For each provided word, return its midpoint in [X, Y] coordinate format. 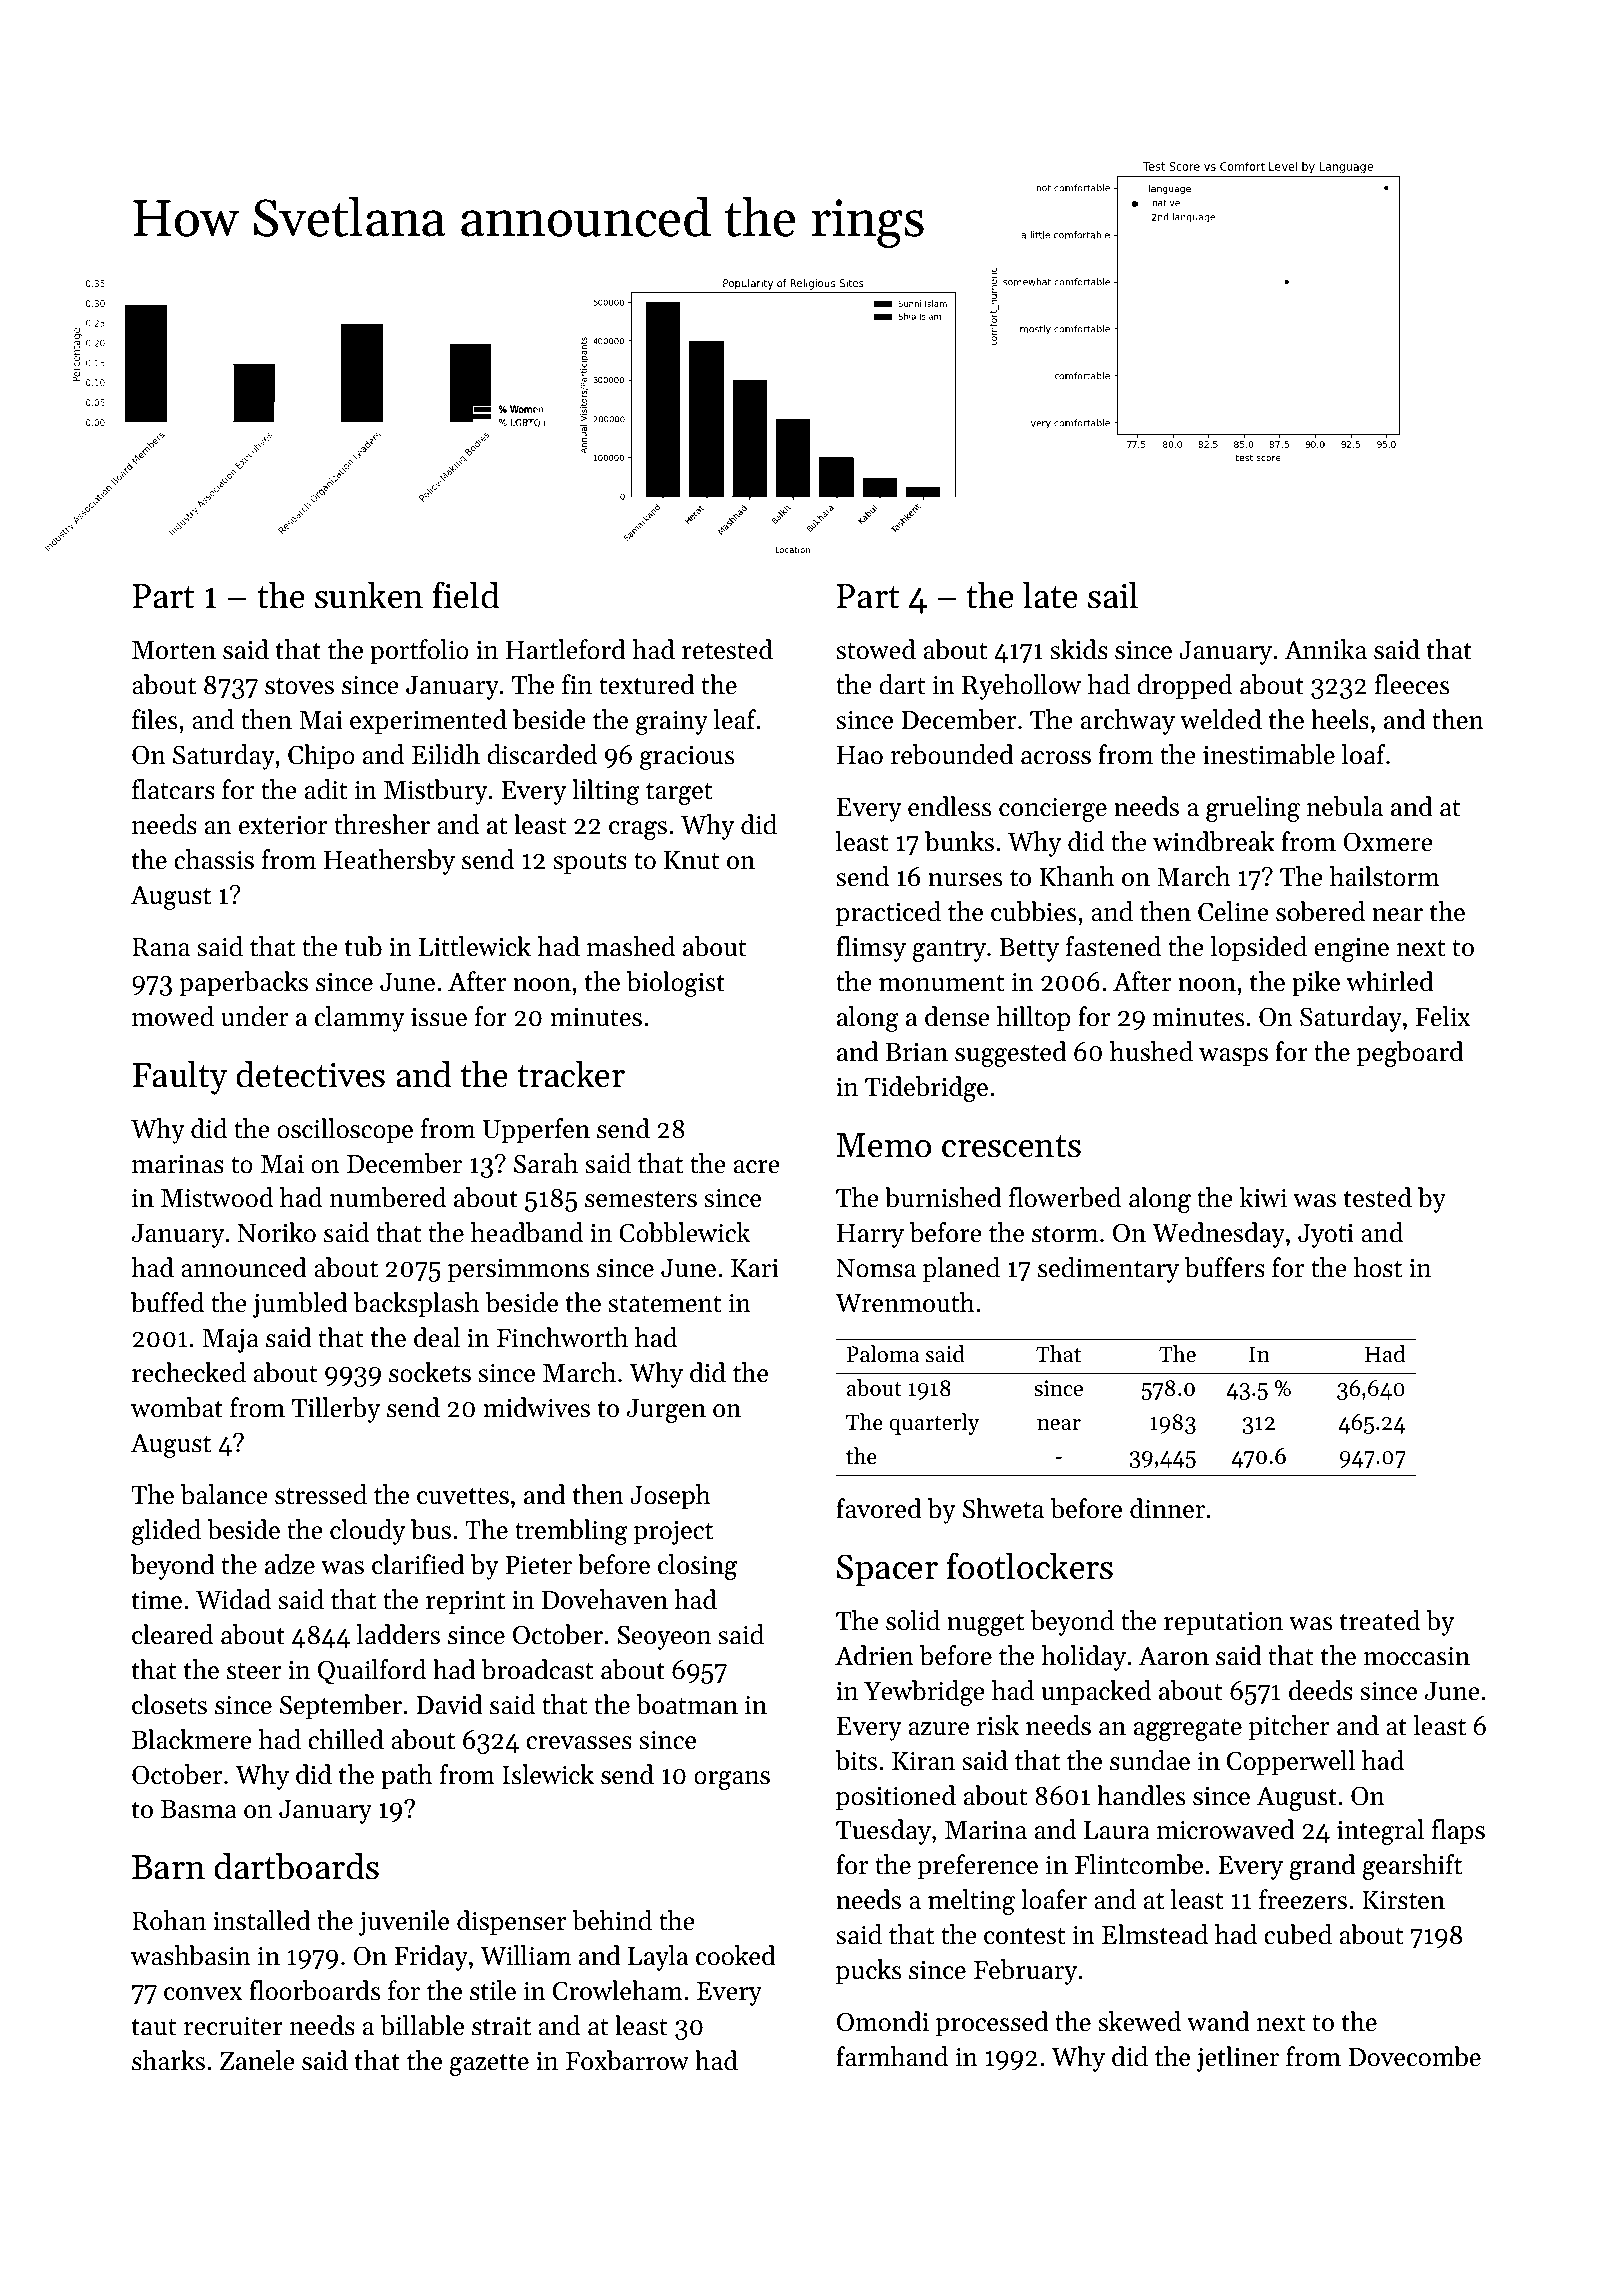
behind [612, 1920]
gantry [949, 951]
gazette [489, 2065]
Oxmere [1388, 842]
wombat [177, 1407]
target [679, 794]
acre [757, 1167]
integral [1380, 1832]
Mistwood [217, 1197]
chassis [214, 859]
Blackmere [192, 1739]
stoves [299, 686]
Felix [1443, 1016]
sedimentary [1108, 1270]
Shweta [1003, 1508]
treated [1380, 1620]
